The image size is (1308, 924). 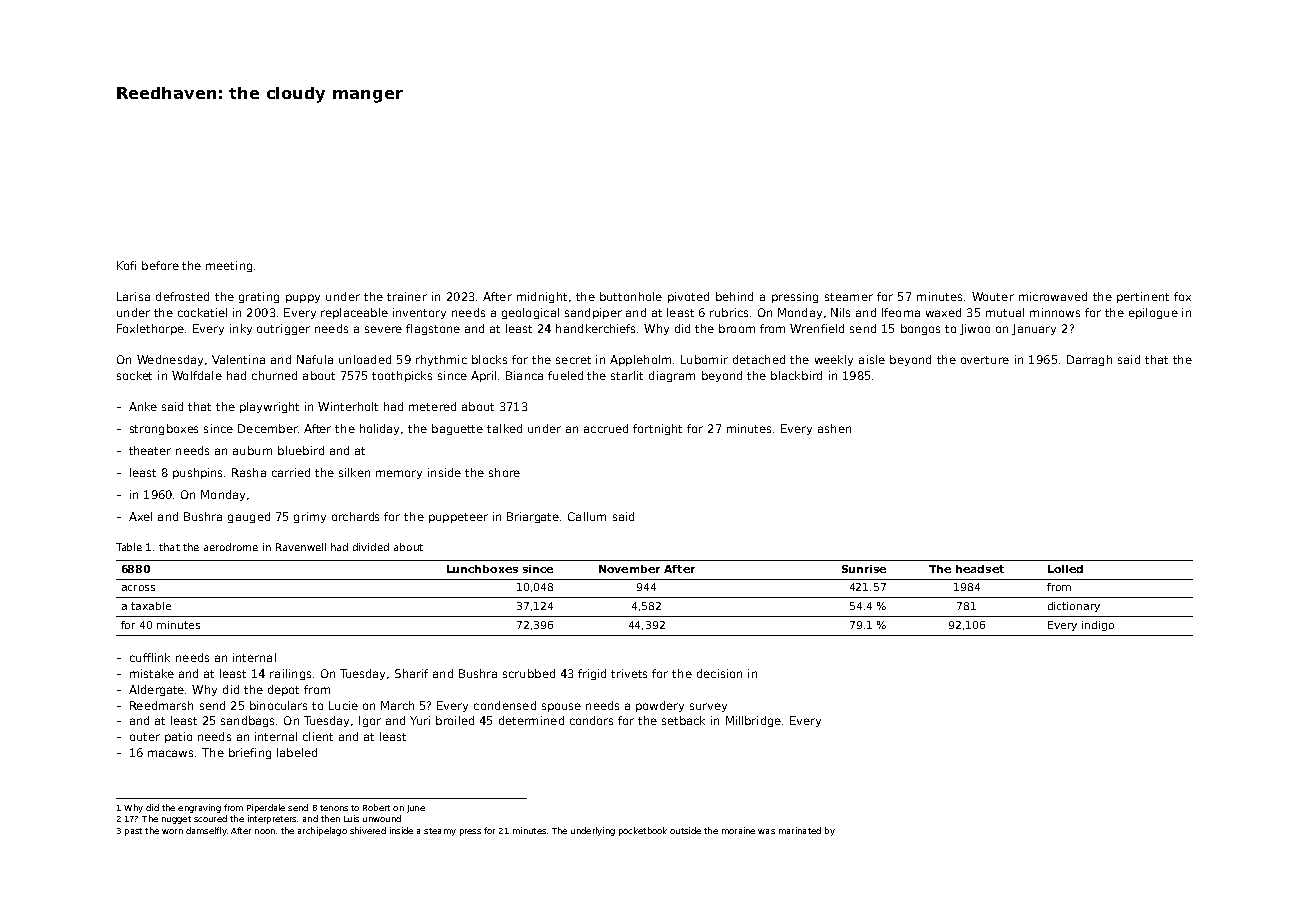 What do you see at coordinates (1098, 626) in the image?
I see `indigo` at bounding box center [1098, 626].
